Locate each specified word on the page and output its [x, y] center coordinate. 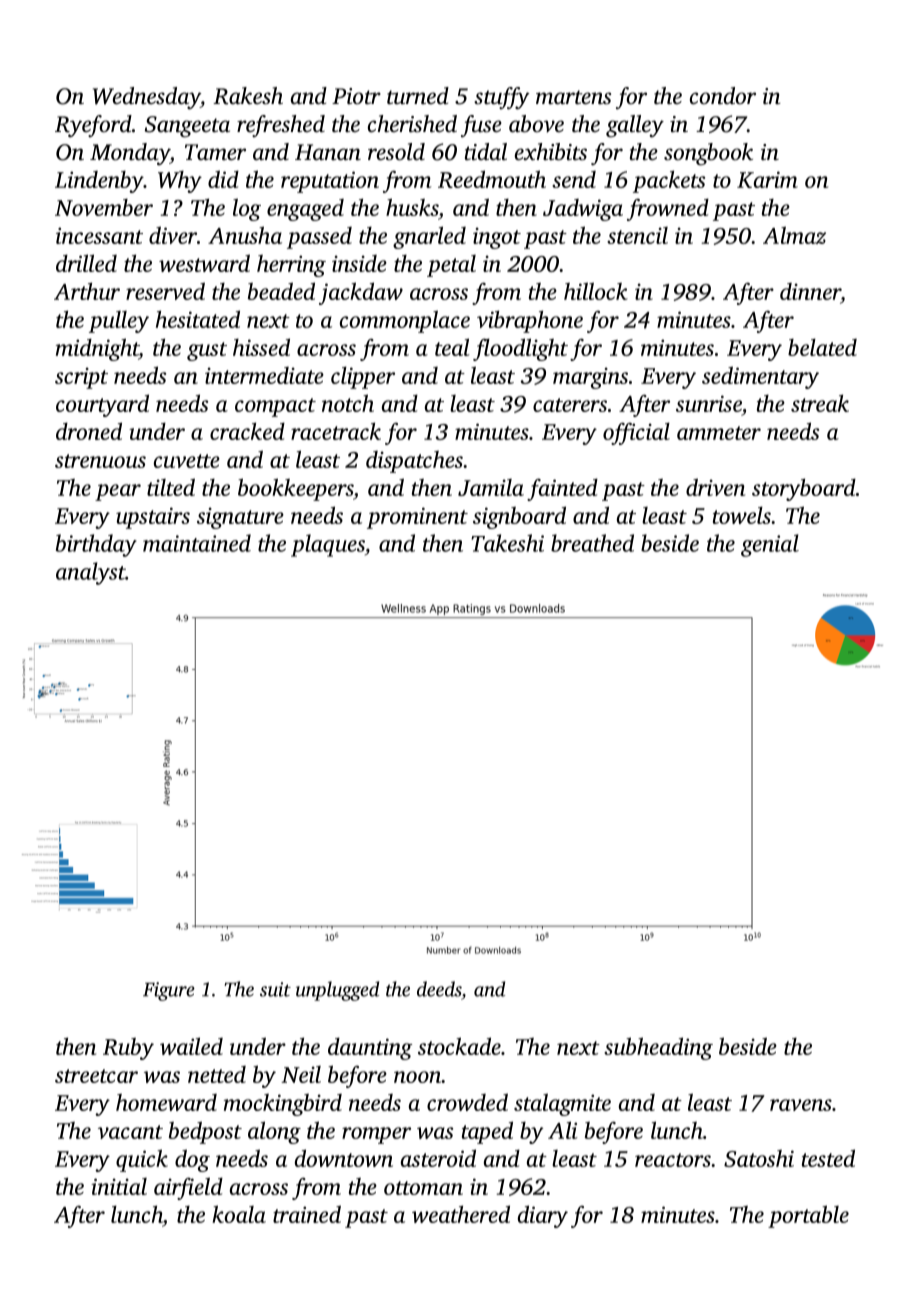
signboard [519, 517]
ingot [497, 238]
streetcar [96, 1076]
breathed [592, 543]
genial [770, 545]
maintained [197, 543]
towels [742, 515]
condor [723, 96]
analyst [90, 573]
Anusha [245, 235]
